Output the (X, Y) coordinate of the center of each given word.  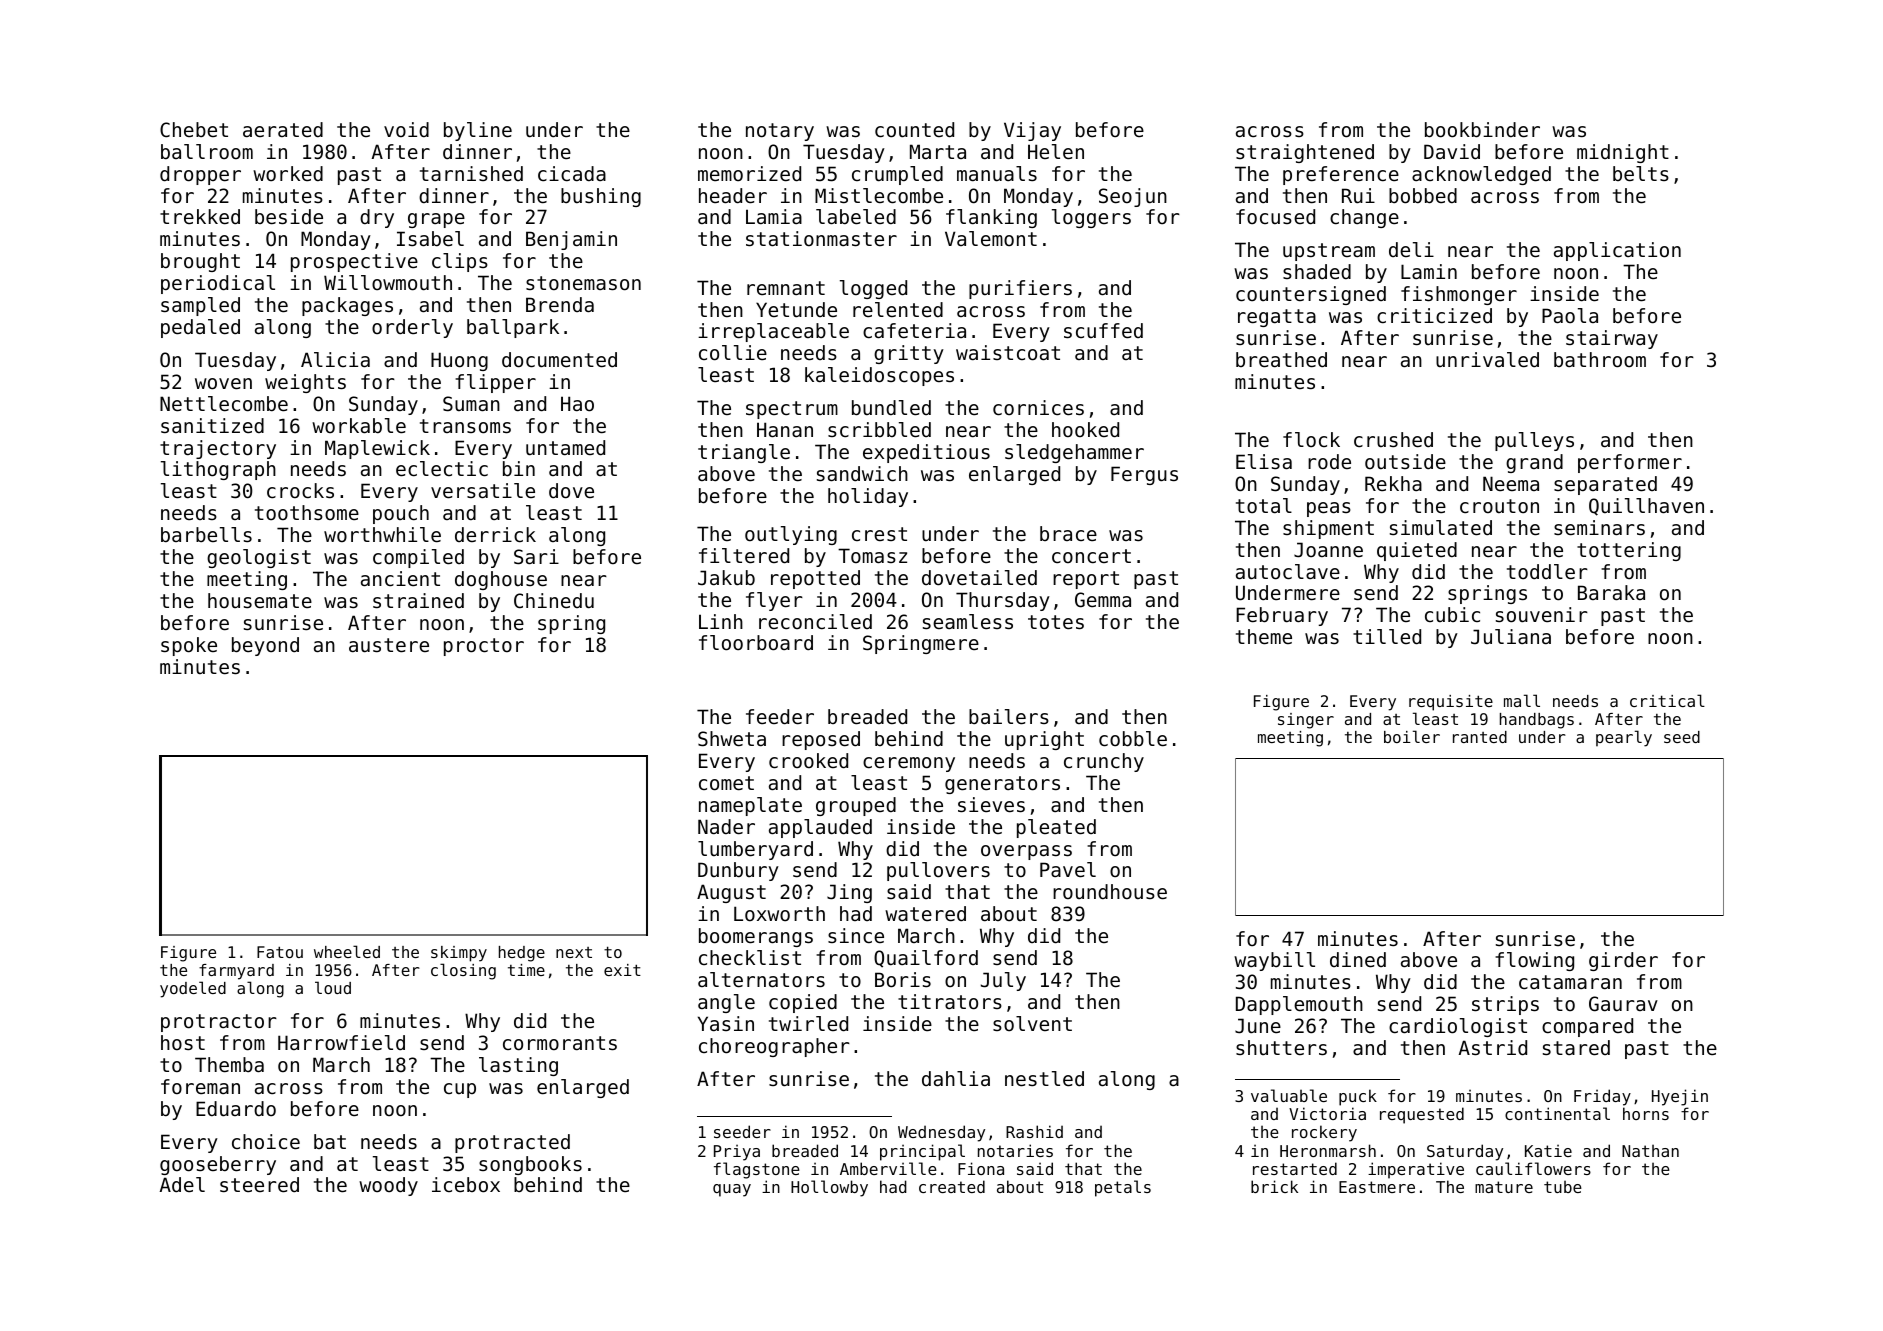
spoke (189, 646)
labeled (856, 217)
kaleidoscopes (879, 376)
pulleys (1534, 441)
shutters (1281, 1048)
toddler (1547, 572)
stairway (1612, 339)
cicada (572, 174)
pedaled (200, 328)
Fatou (280, 952)
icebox (466, 1185)
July (1003, 981)
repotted (815, 579)
